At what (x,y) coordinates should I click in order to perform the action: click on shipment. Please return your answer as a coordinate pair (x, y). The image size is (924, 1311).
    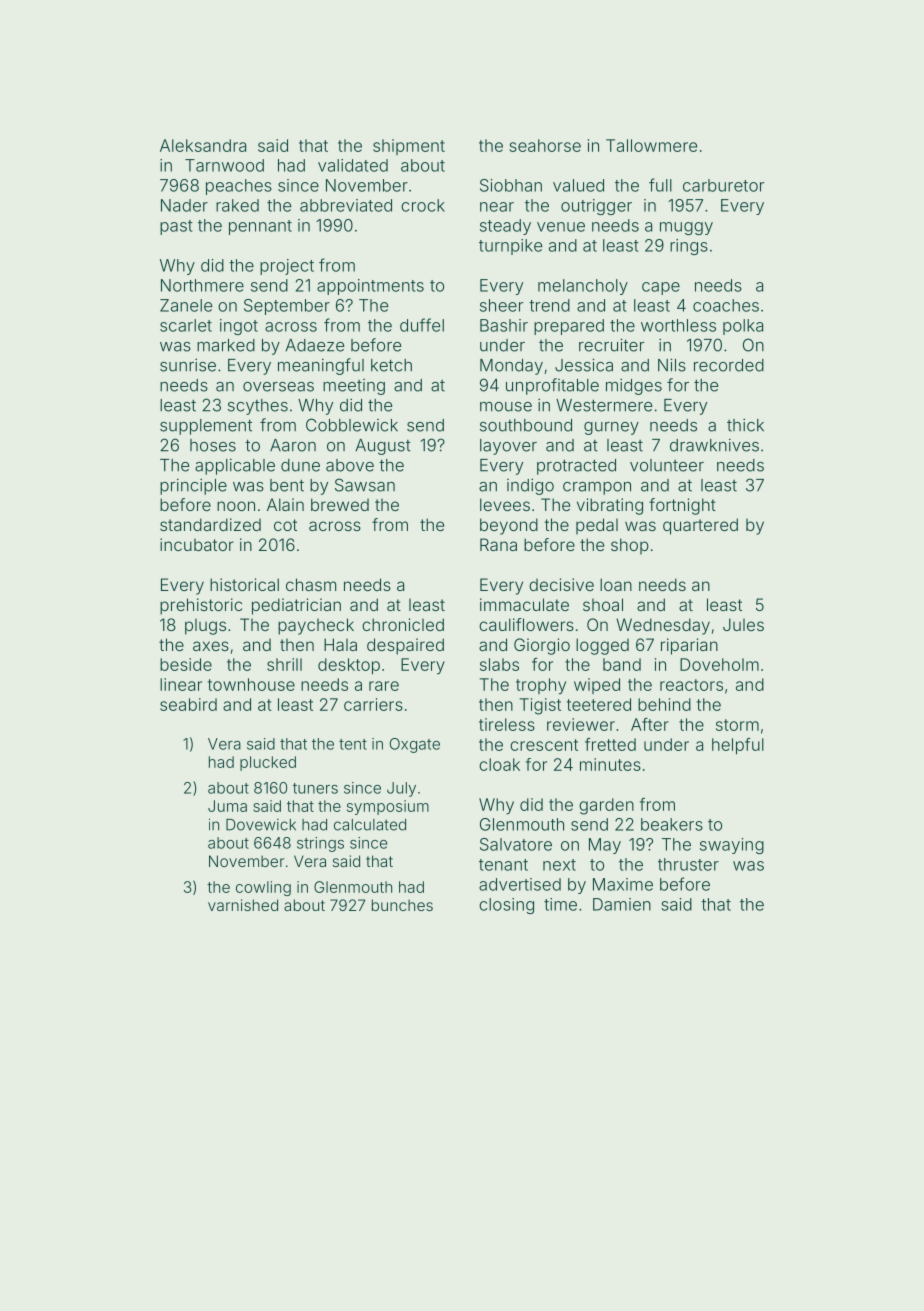
    Looking at the image, I should click on (409, 147).
